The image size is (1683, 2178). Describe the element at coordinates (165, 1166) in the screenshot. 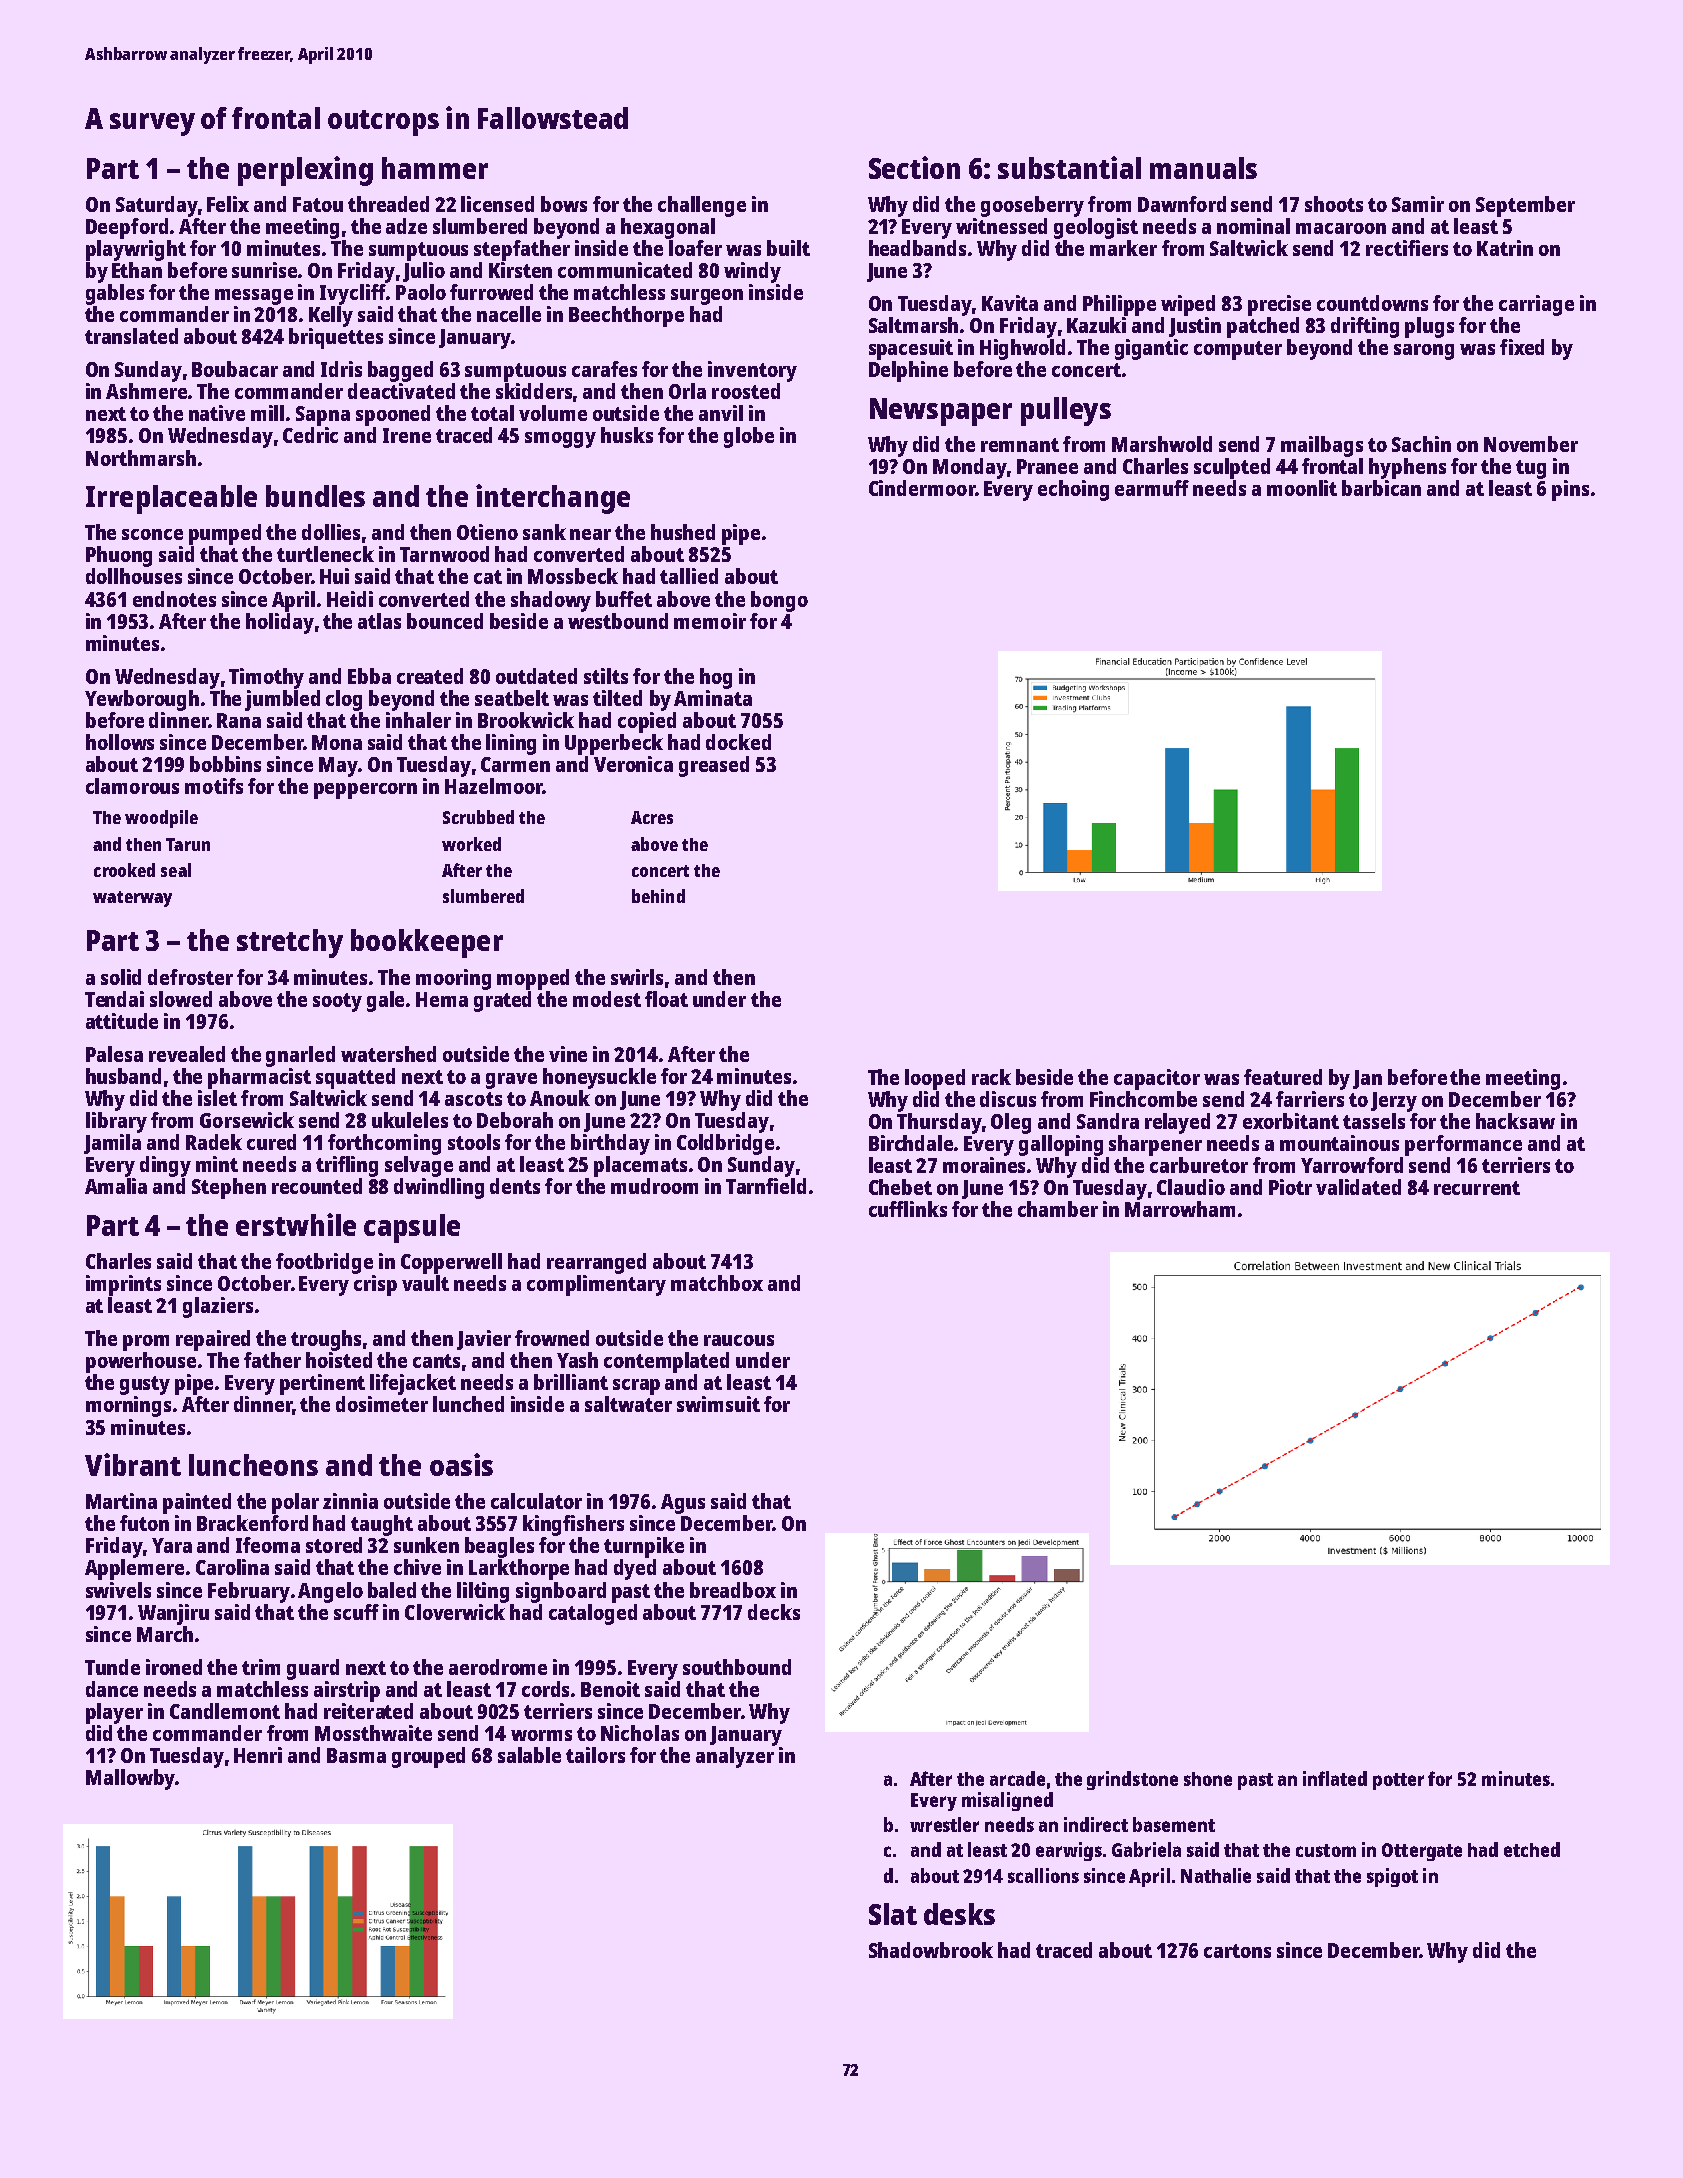

I see `dingy` at that location.
